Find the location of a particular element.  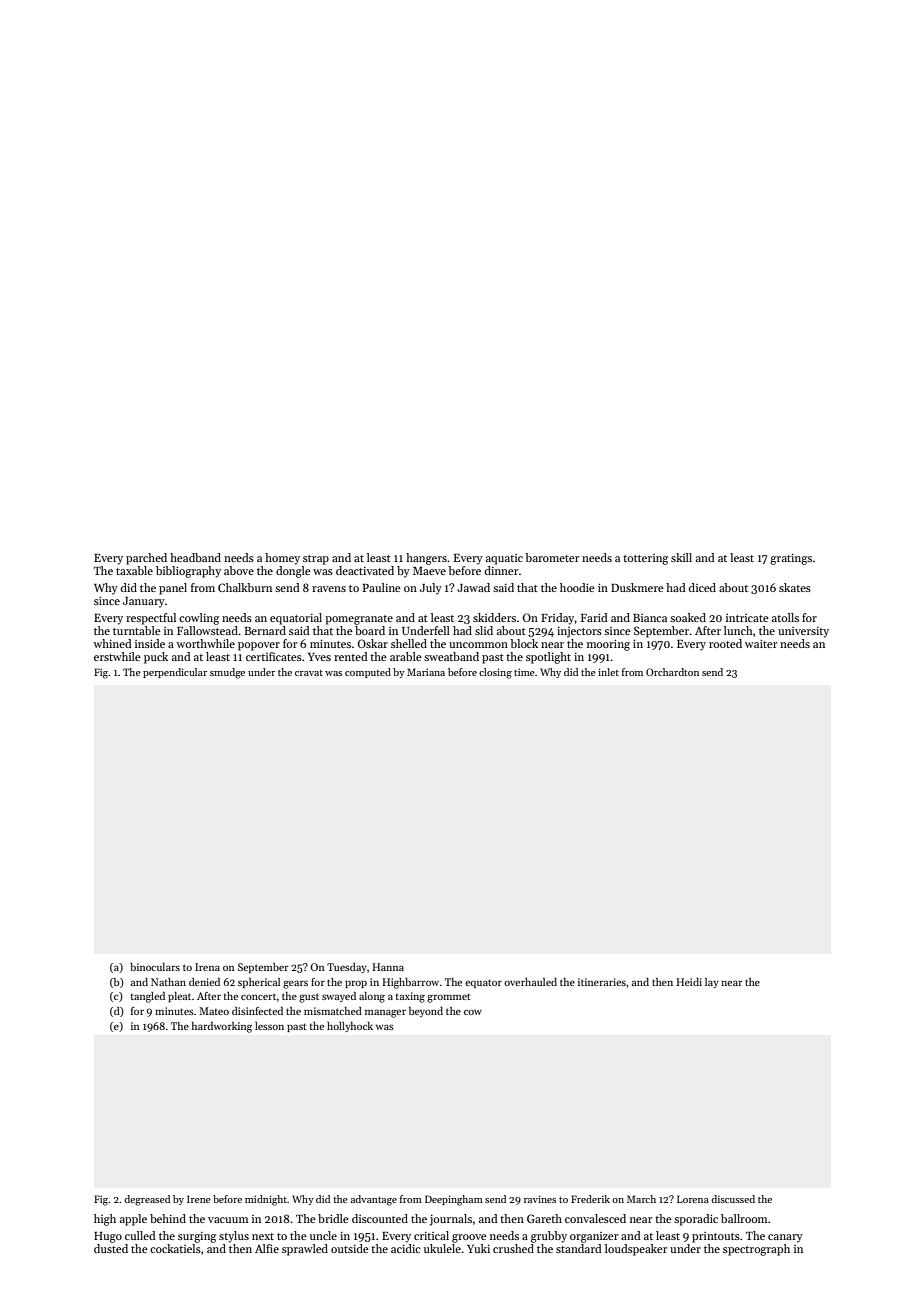

Hanna is located at coordinates (388, 967).
